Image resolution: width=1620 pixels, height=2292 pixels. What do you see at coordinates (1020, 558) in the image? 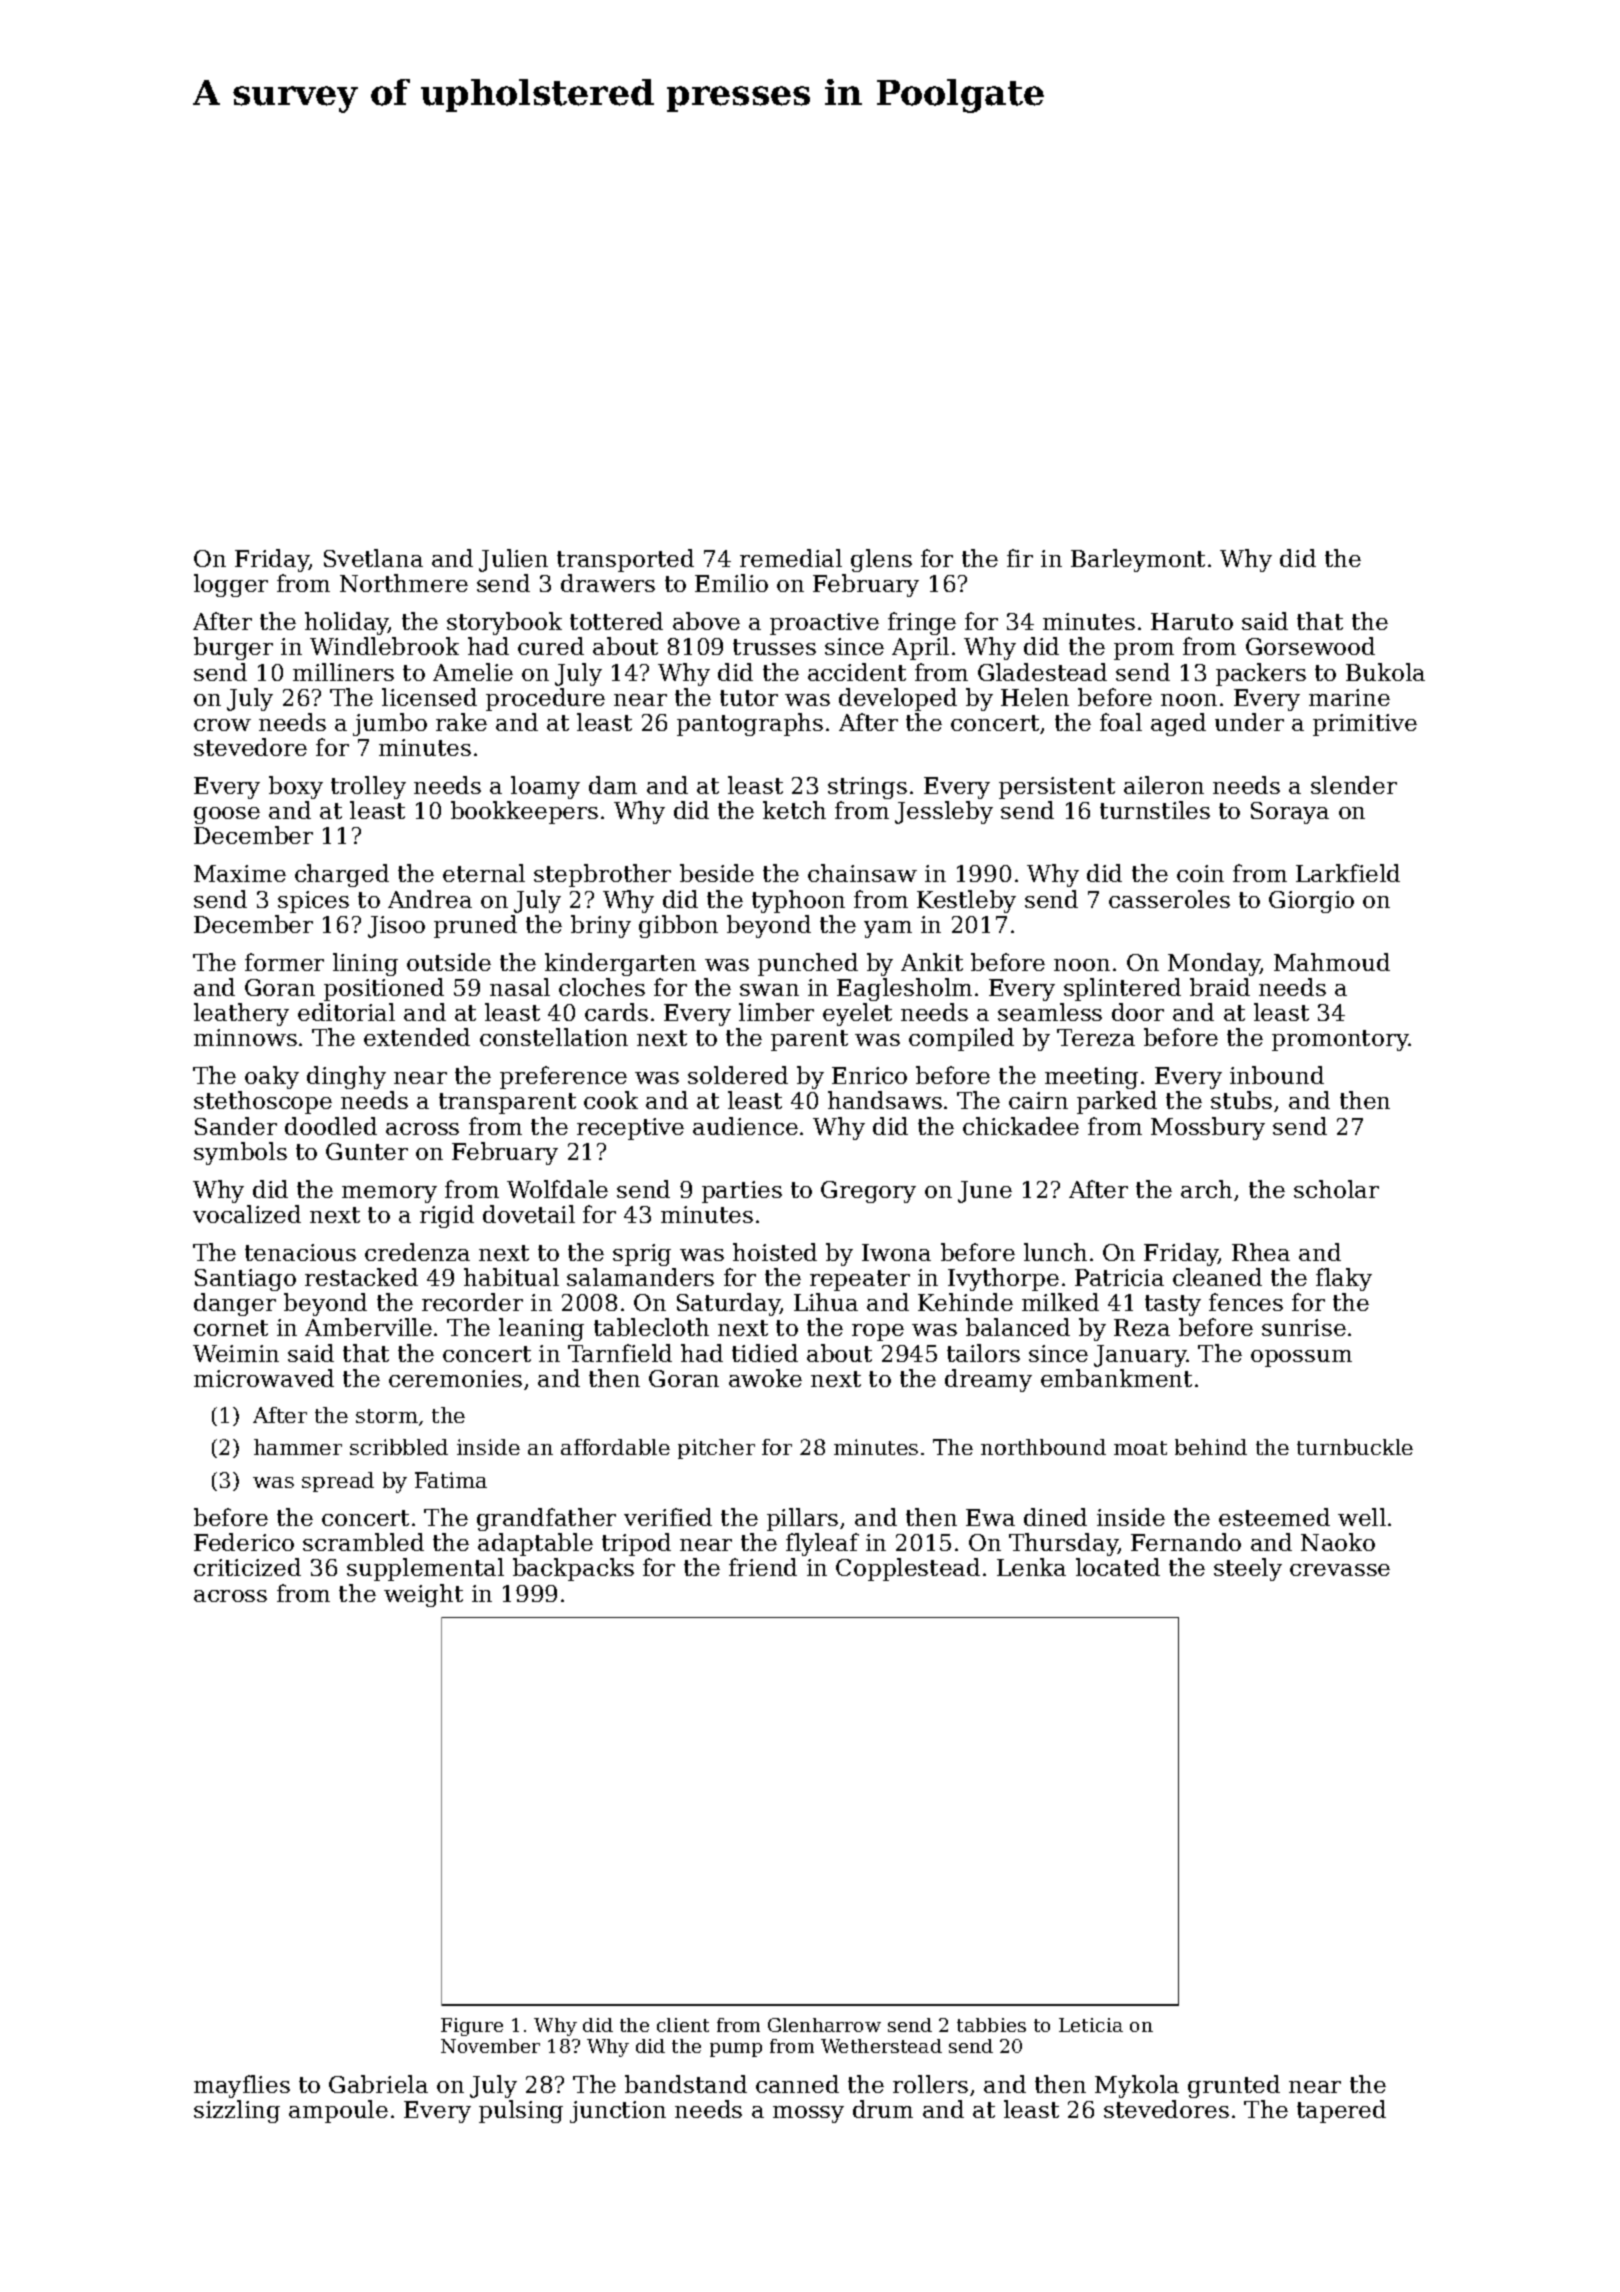
I see `fir` at bounding box center [1020, 558].
